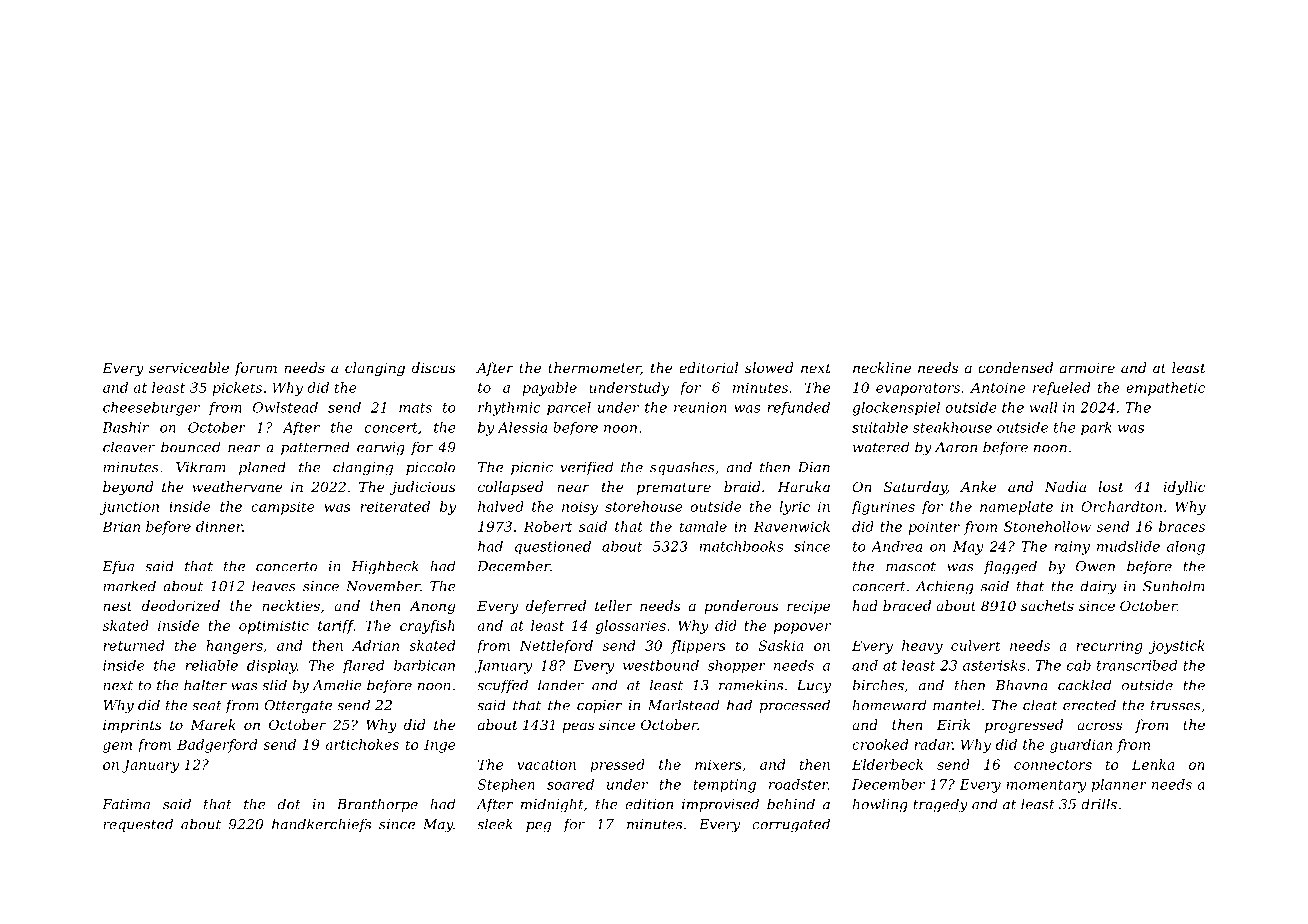 Image resolution: width=1308 pixels, height=924 pixels. Describe the element at coordinates (1087, 368) in the screenshot. I see `armoire` at that location.
